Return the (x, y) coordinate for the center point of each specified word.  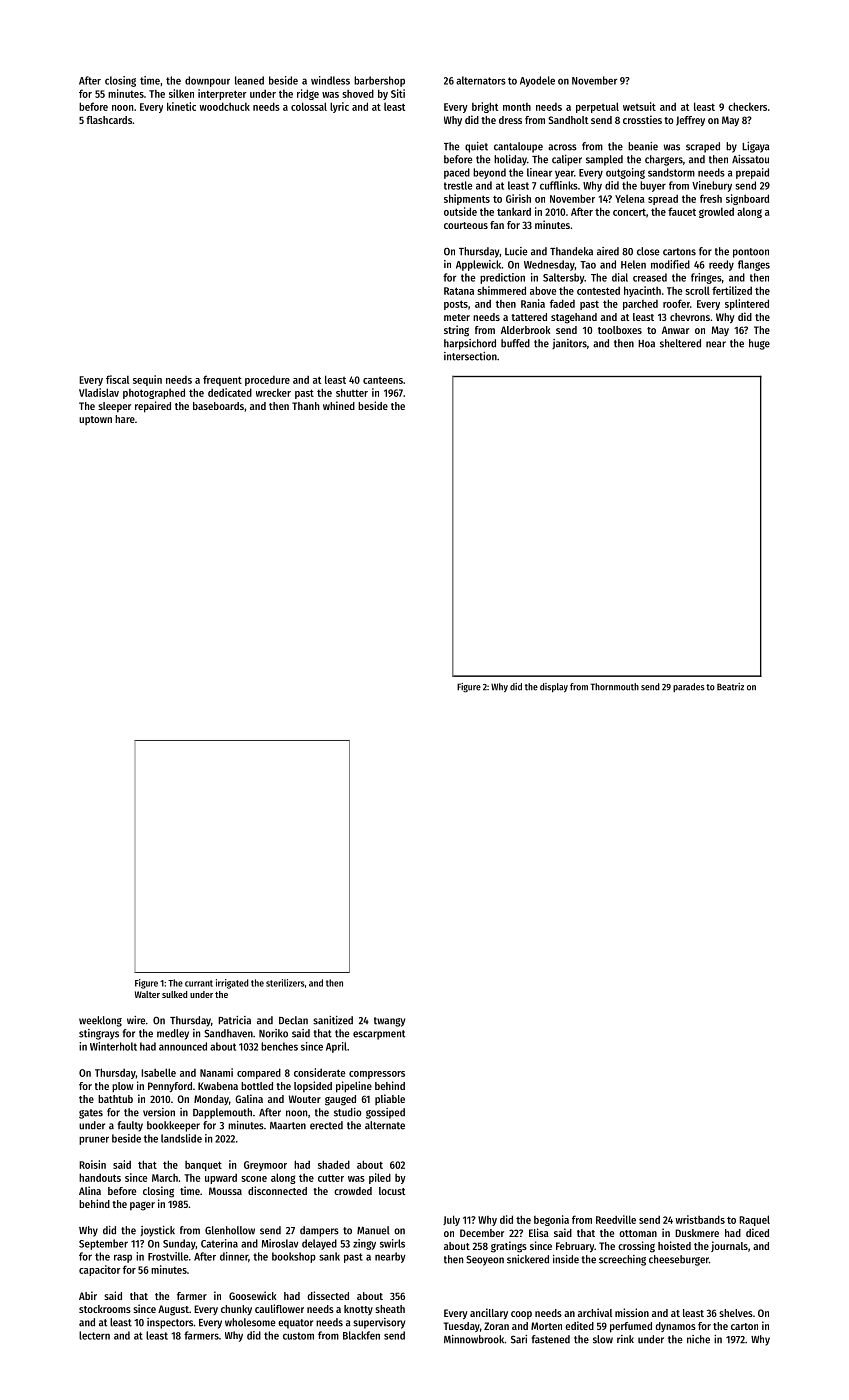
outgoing (625, 173)
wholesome (250, 1322)
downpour (207, 81)
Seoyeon (485, 1260)
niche (698, 1339)
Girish (518, 198)
